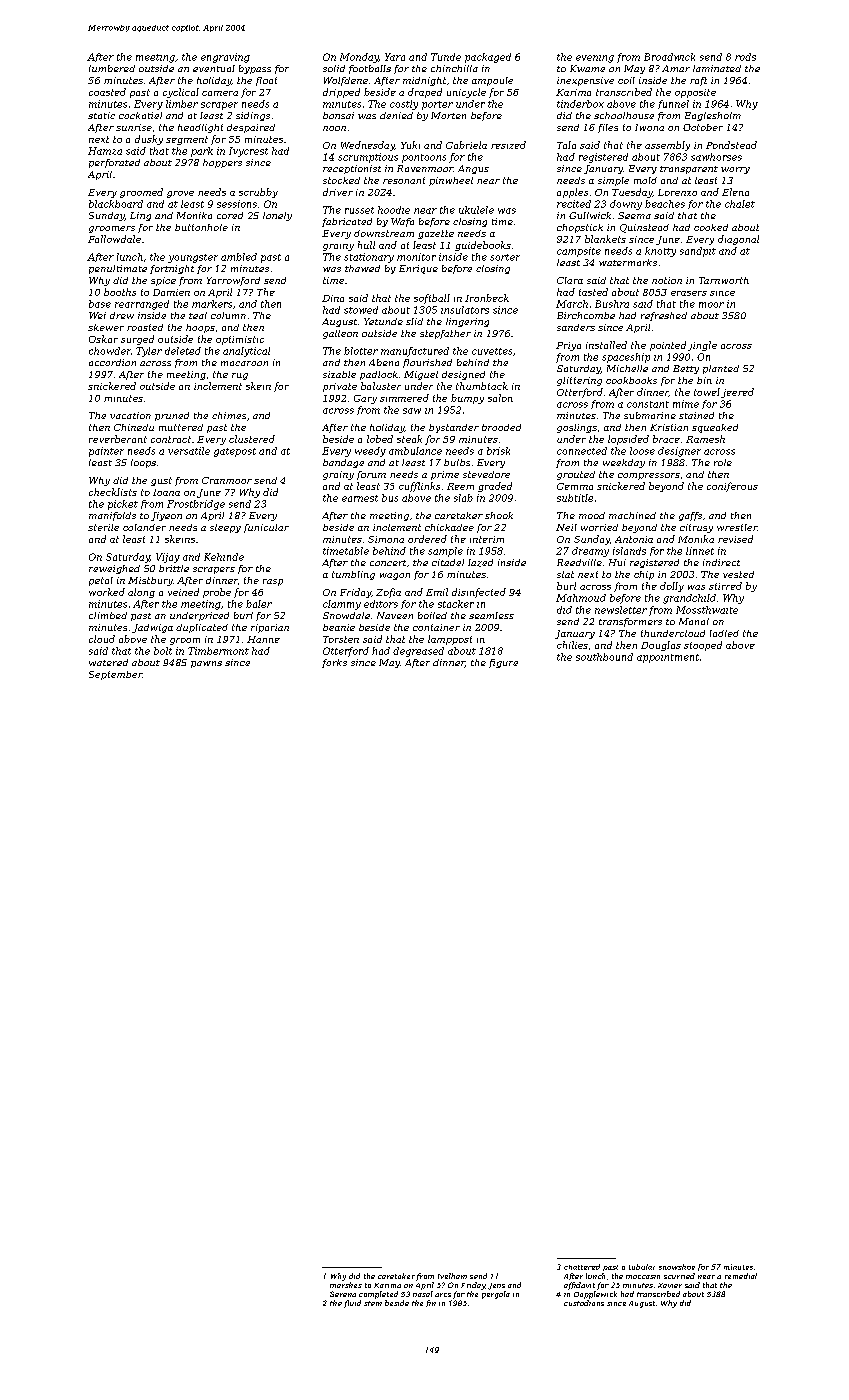 Image resolution: width=849 pixels, height=1400 pixels. Describe the element at coordinates (244, 363) in the document. I see `macaroon` at that location.
